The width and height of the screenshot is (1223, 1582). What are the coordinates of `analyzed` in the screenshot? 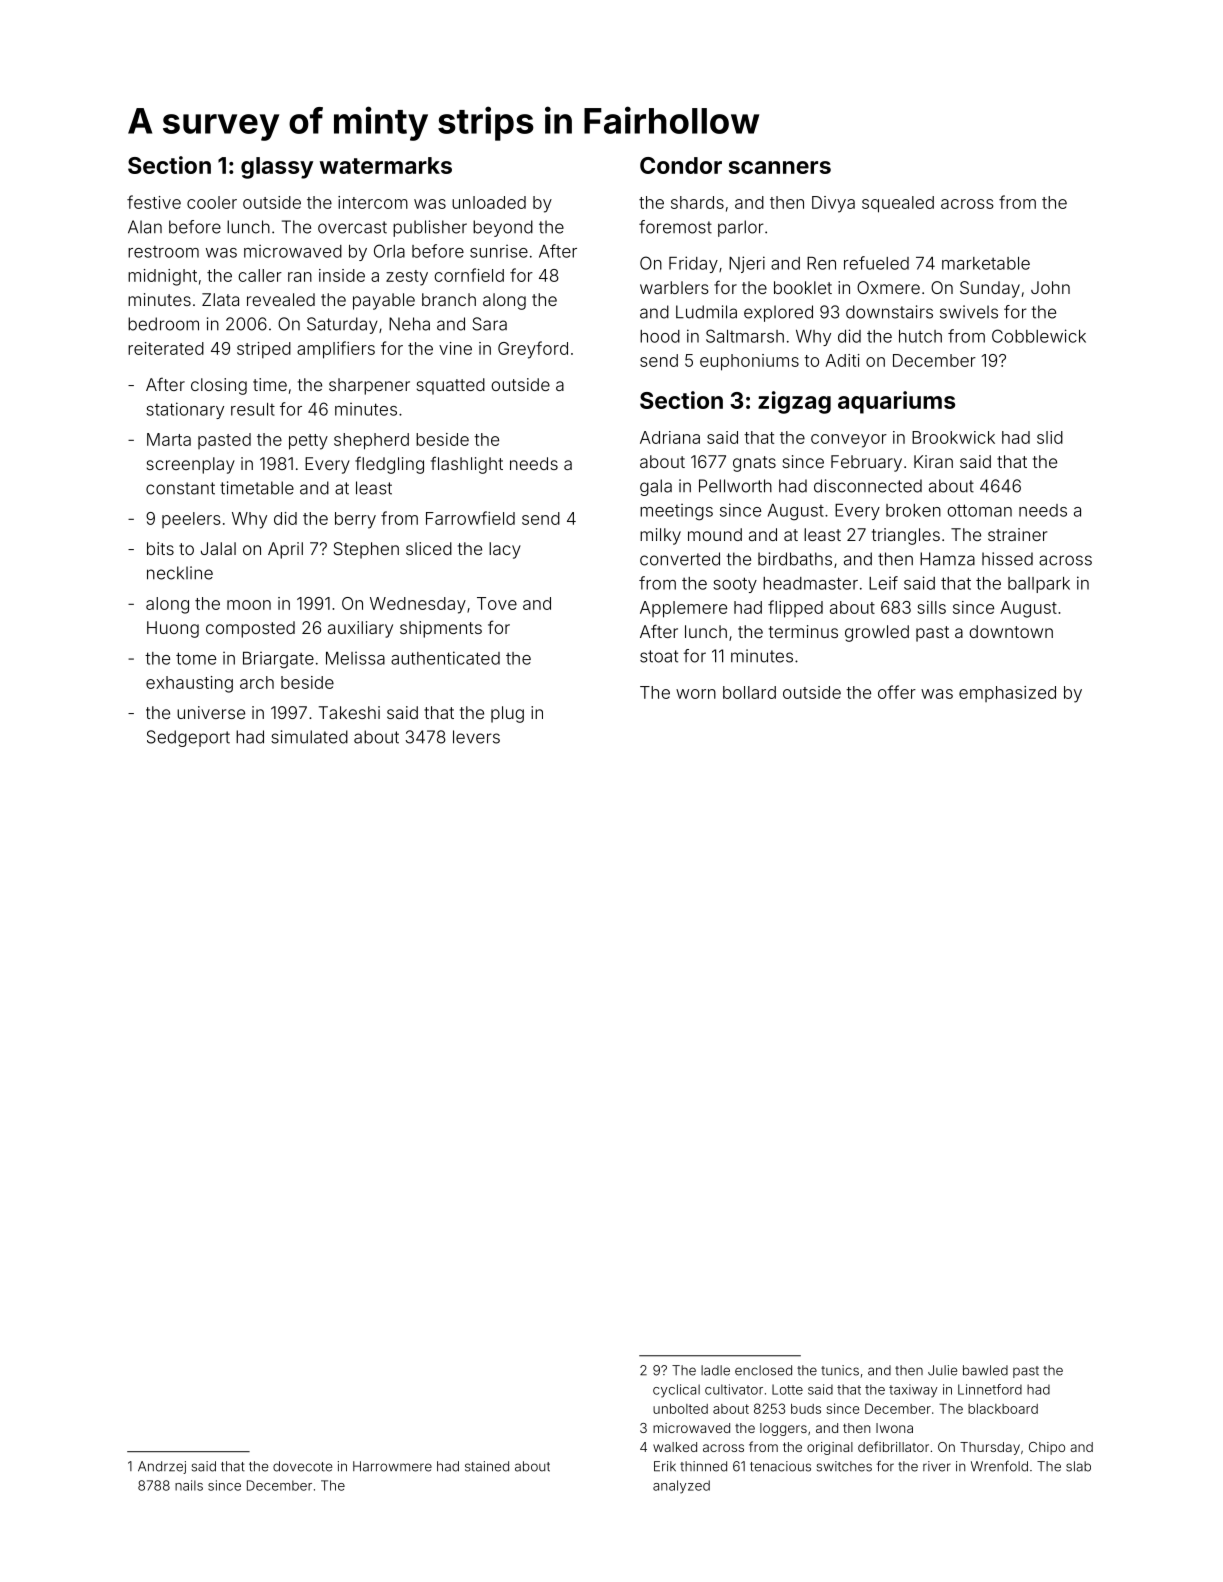 It's located at (681, 1487).
